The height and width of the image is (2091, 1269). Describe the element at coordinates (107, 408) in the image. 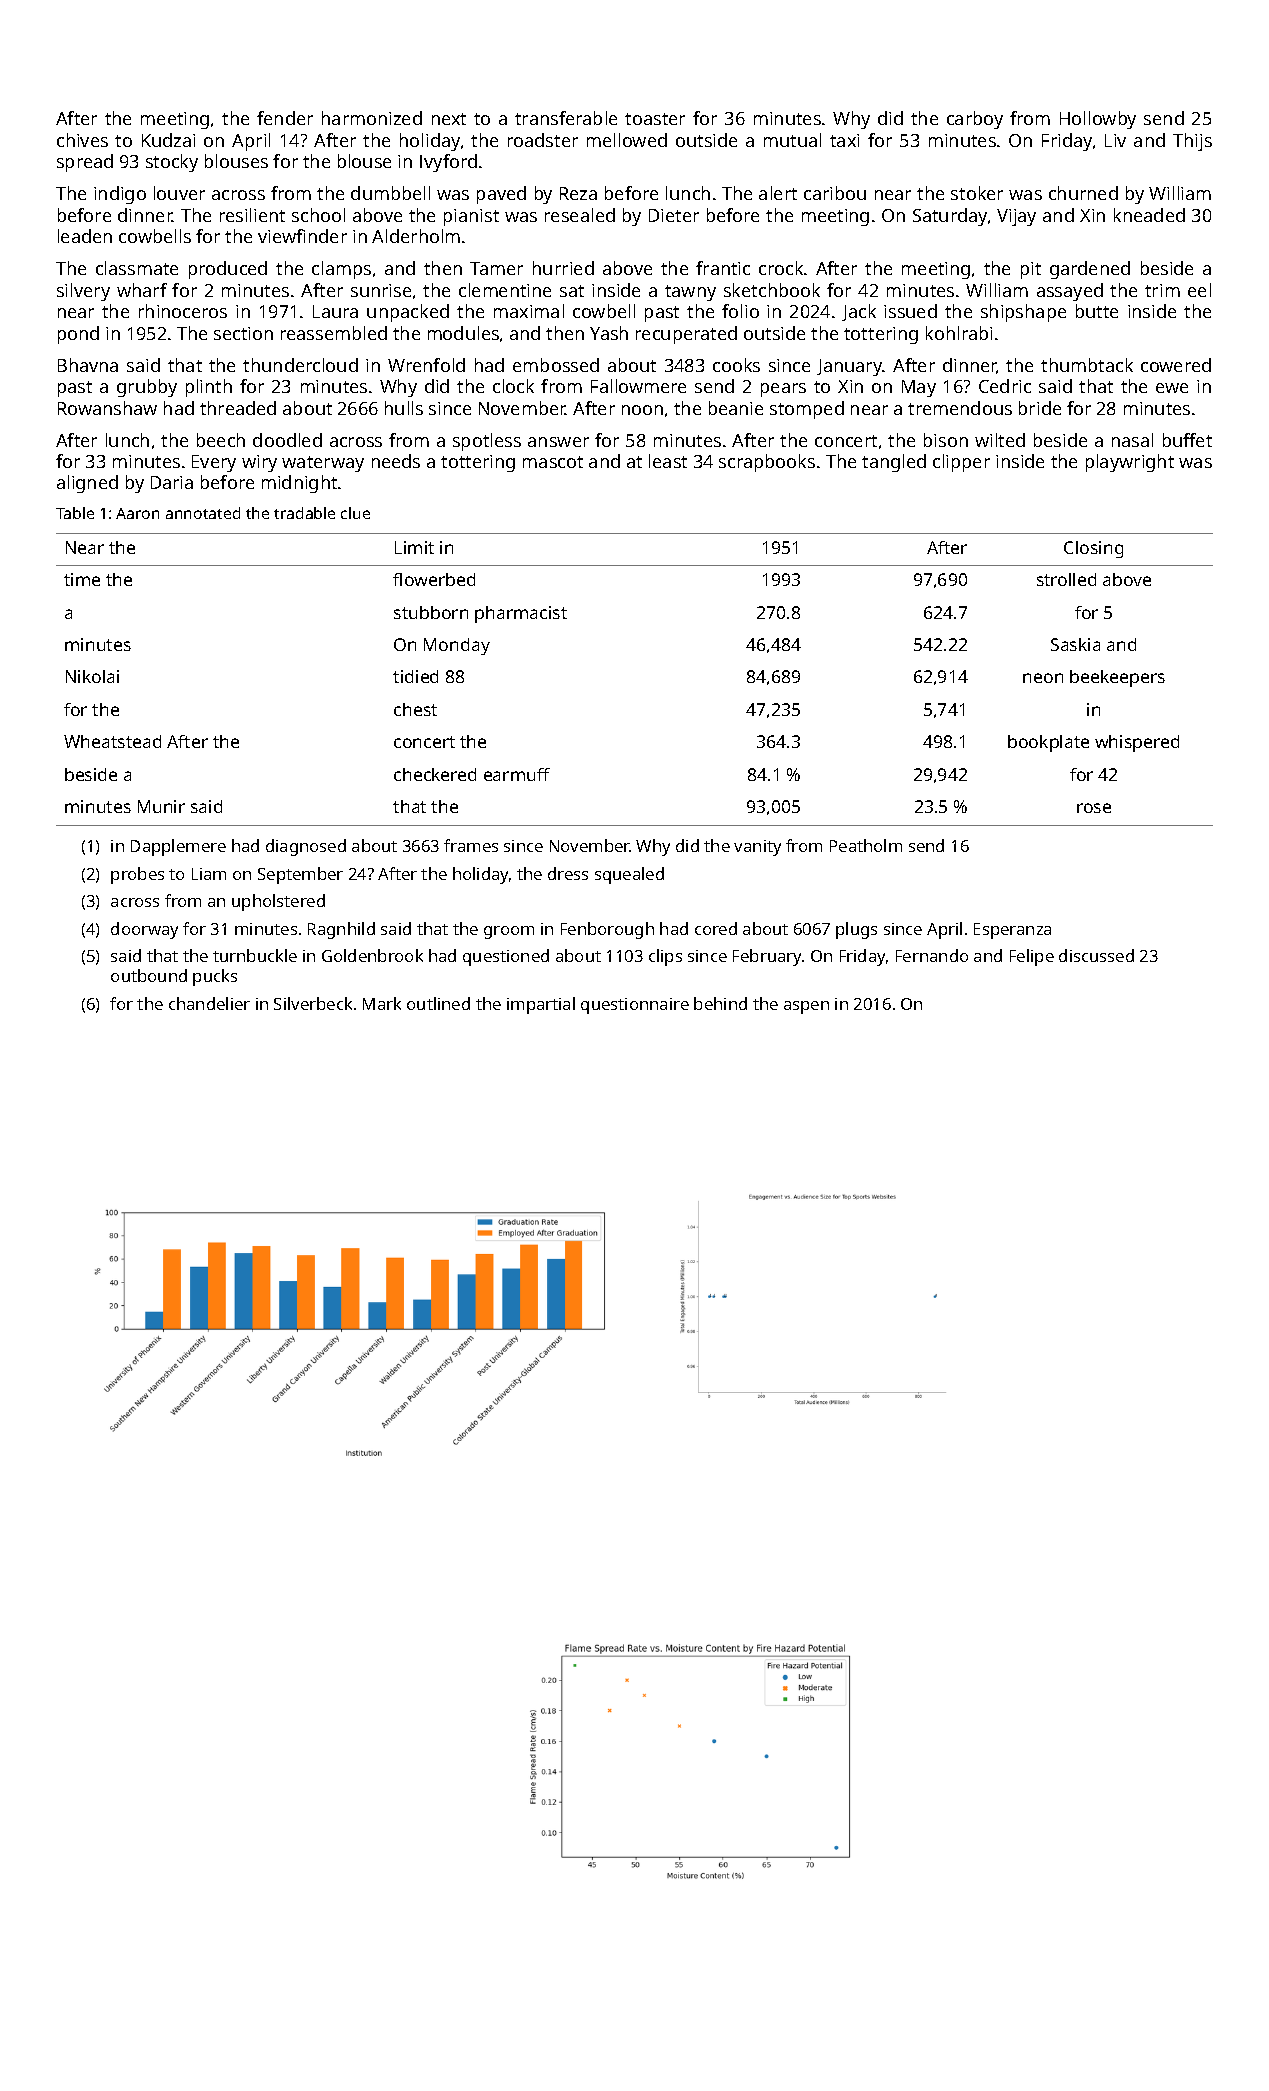

I see `Rowanshaw` at that location.
